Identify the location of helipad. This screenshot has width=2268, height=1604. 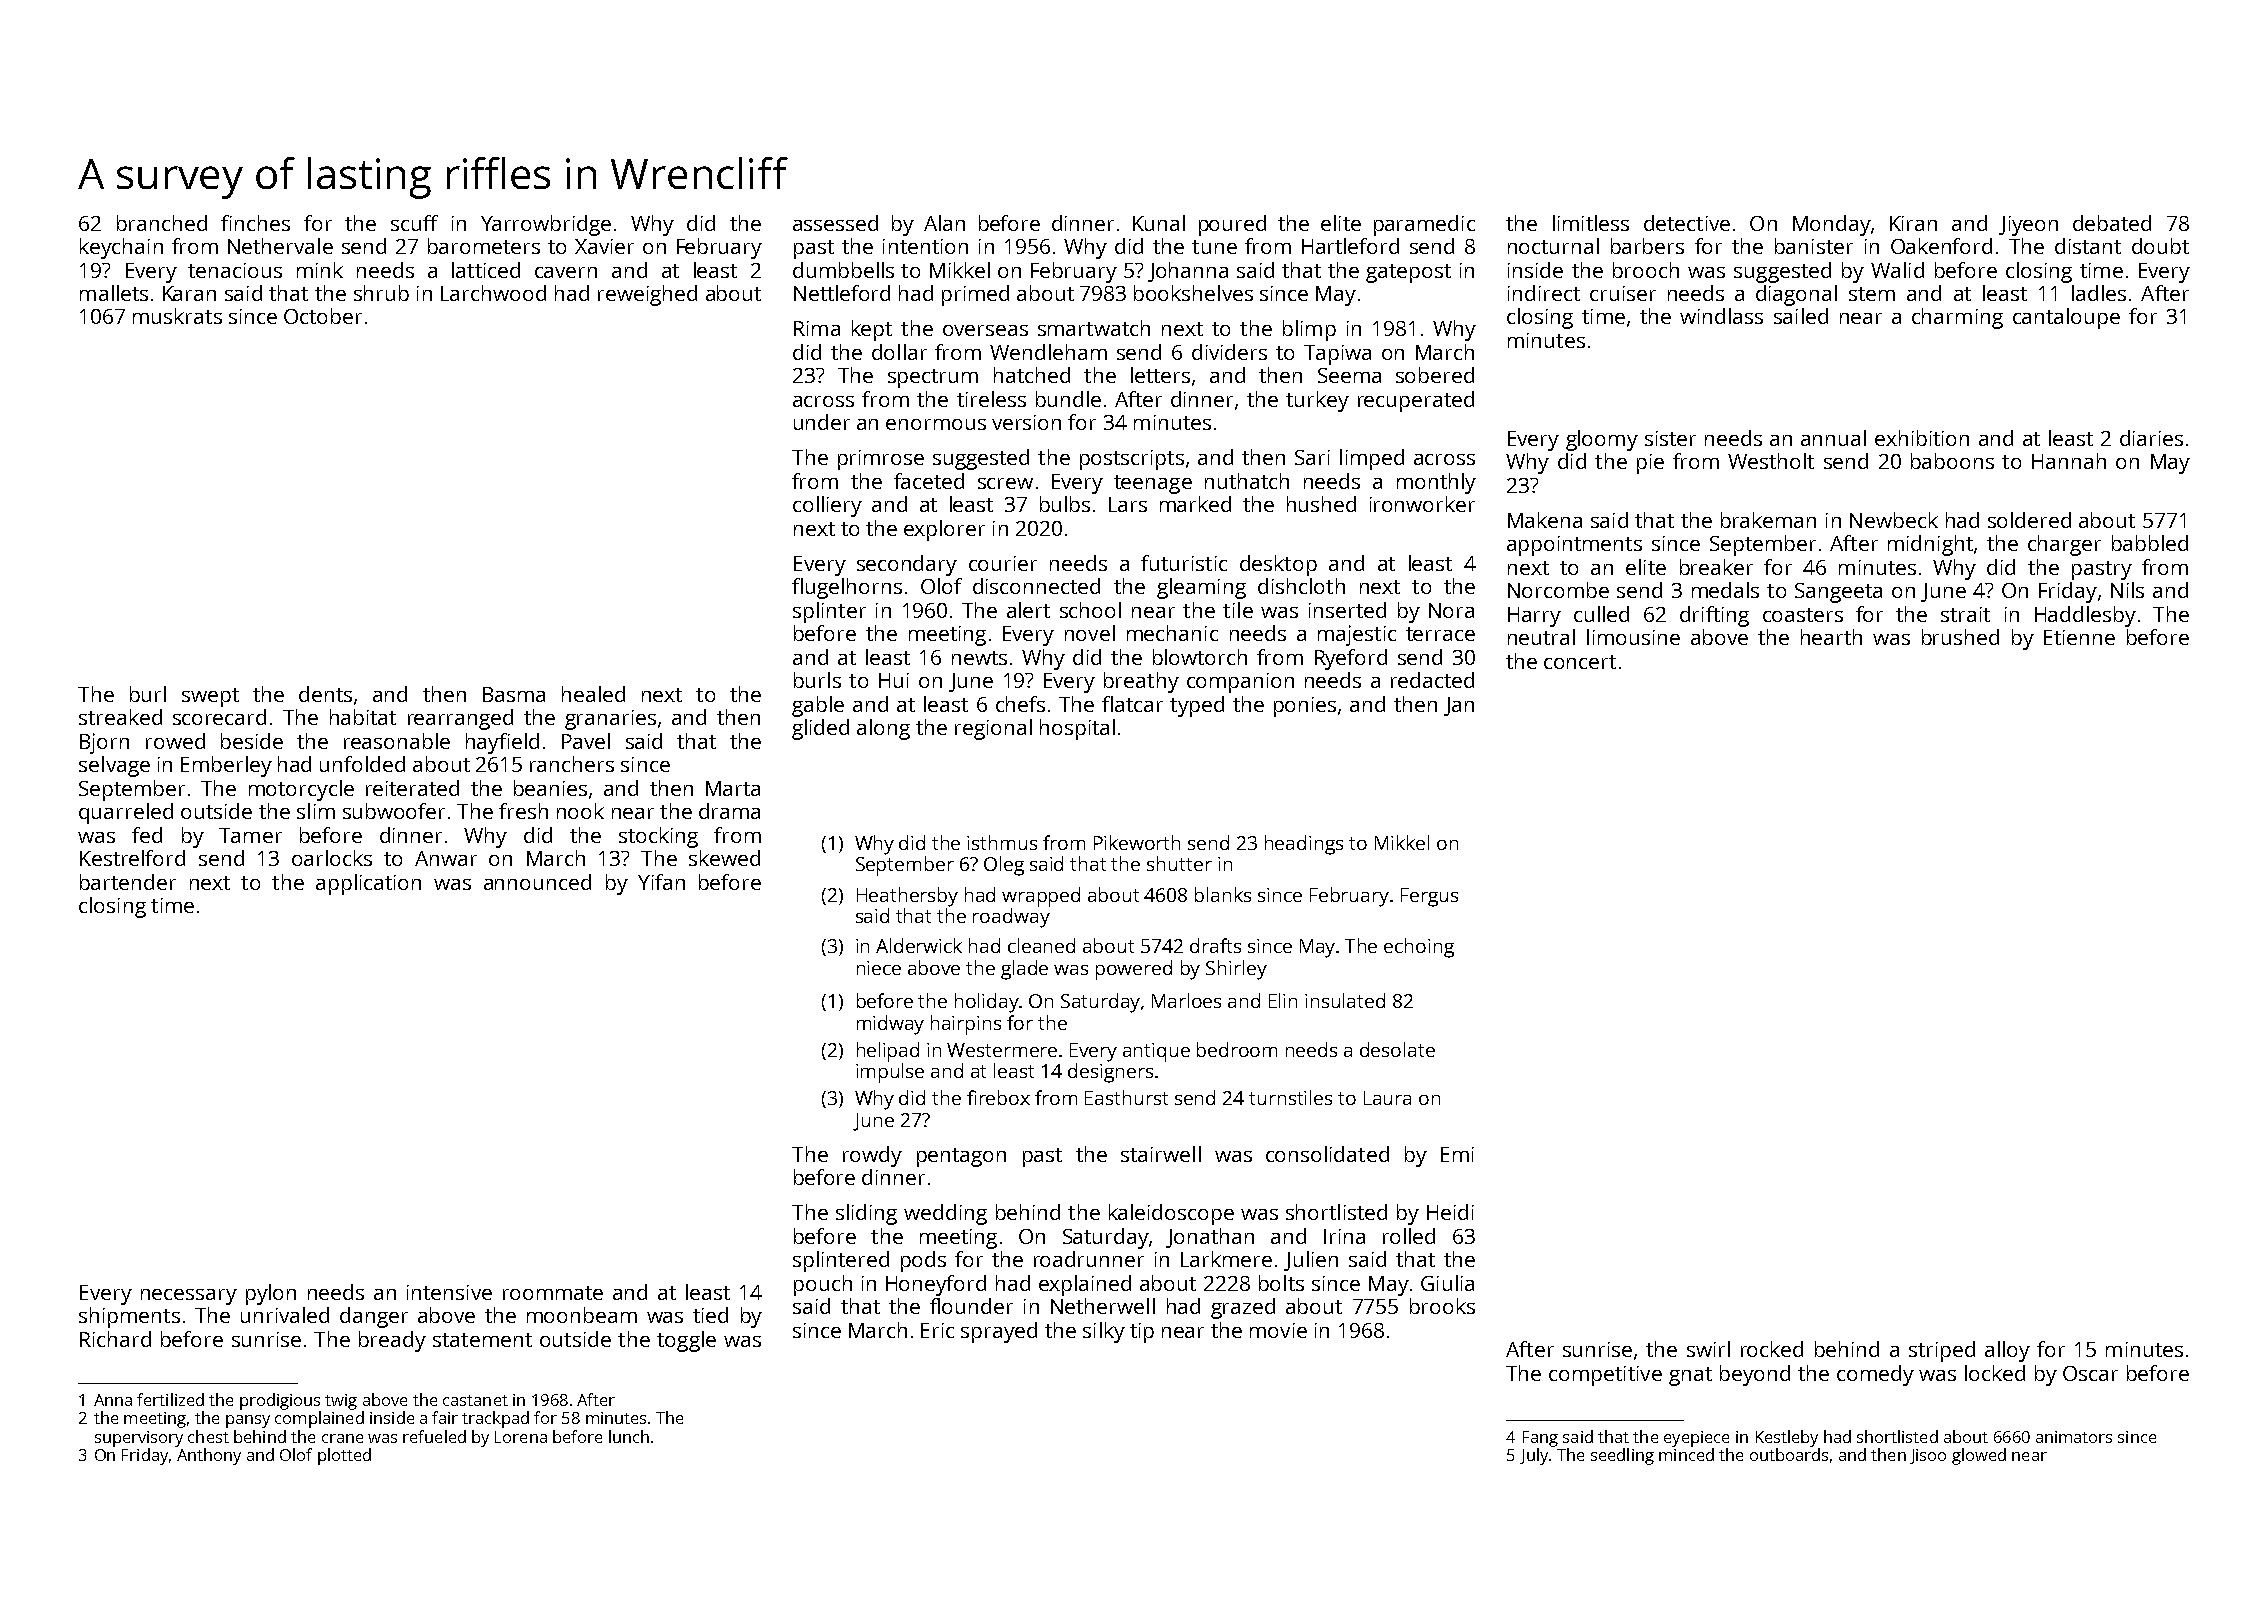
(888, 1052).
